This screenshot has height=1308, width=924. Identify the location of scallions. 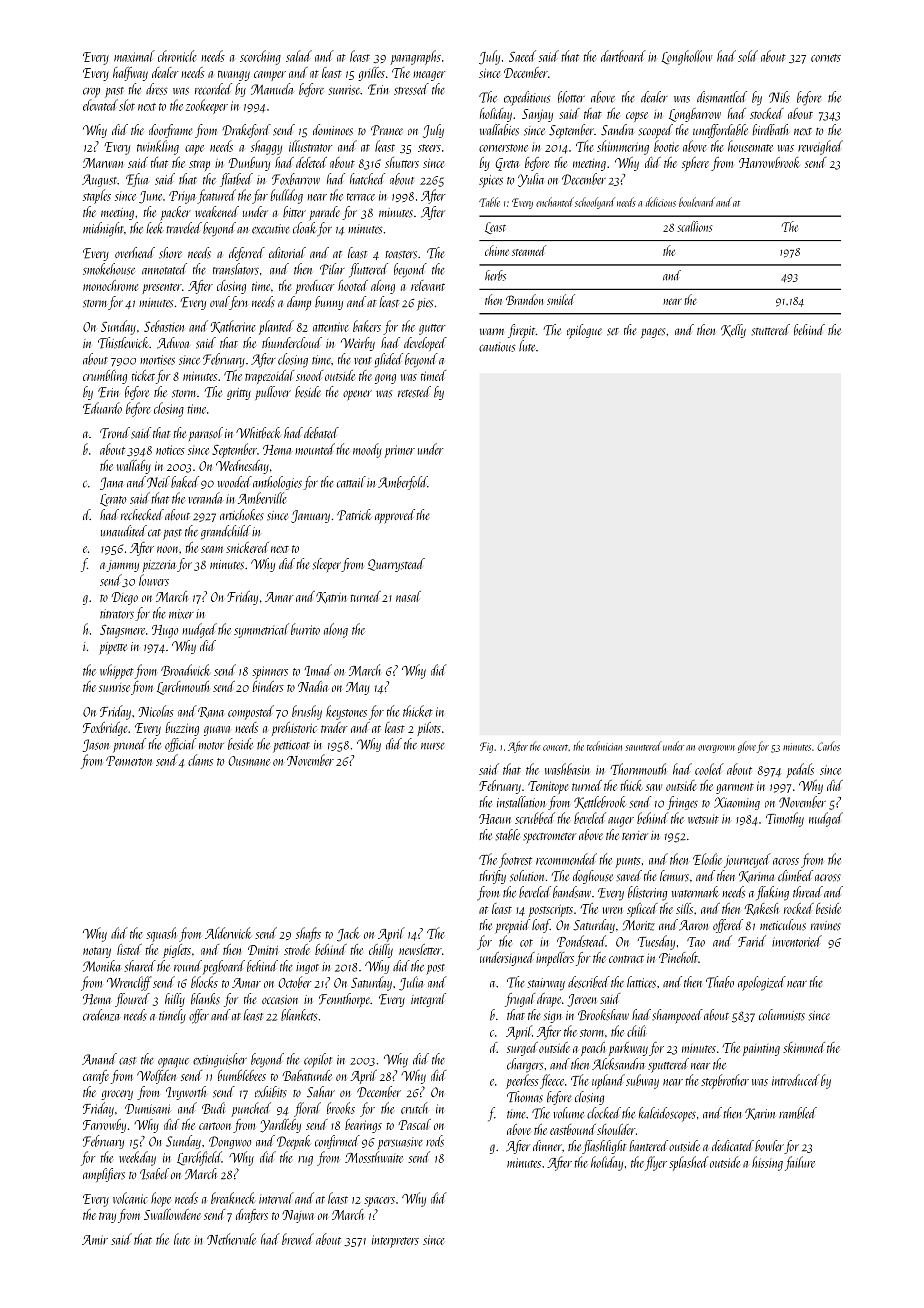
(694, 226).
